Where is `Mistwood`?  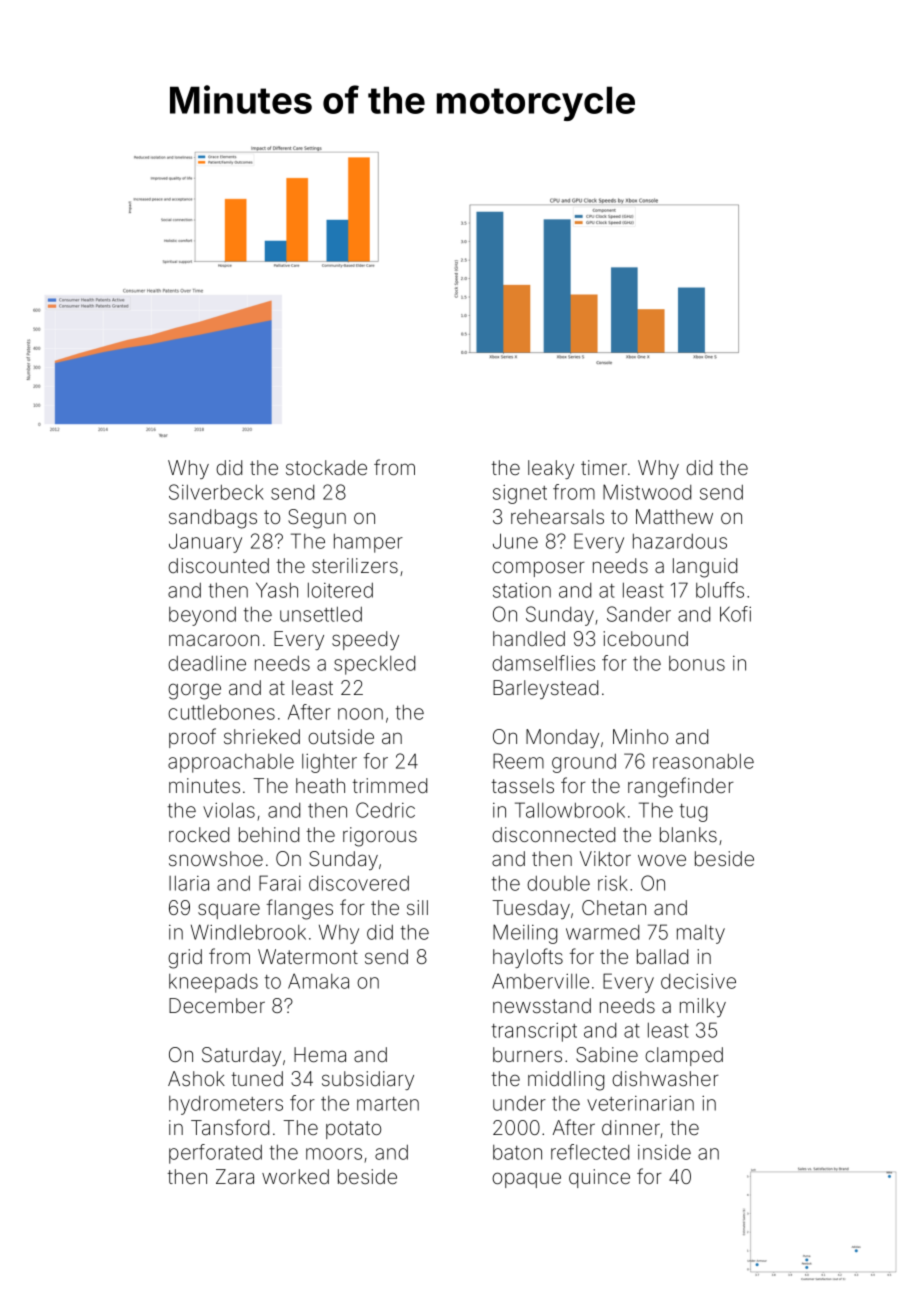
Mistwood is located at coordinates (647, 492).
